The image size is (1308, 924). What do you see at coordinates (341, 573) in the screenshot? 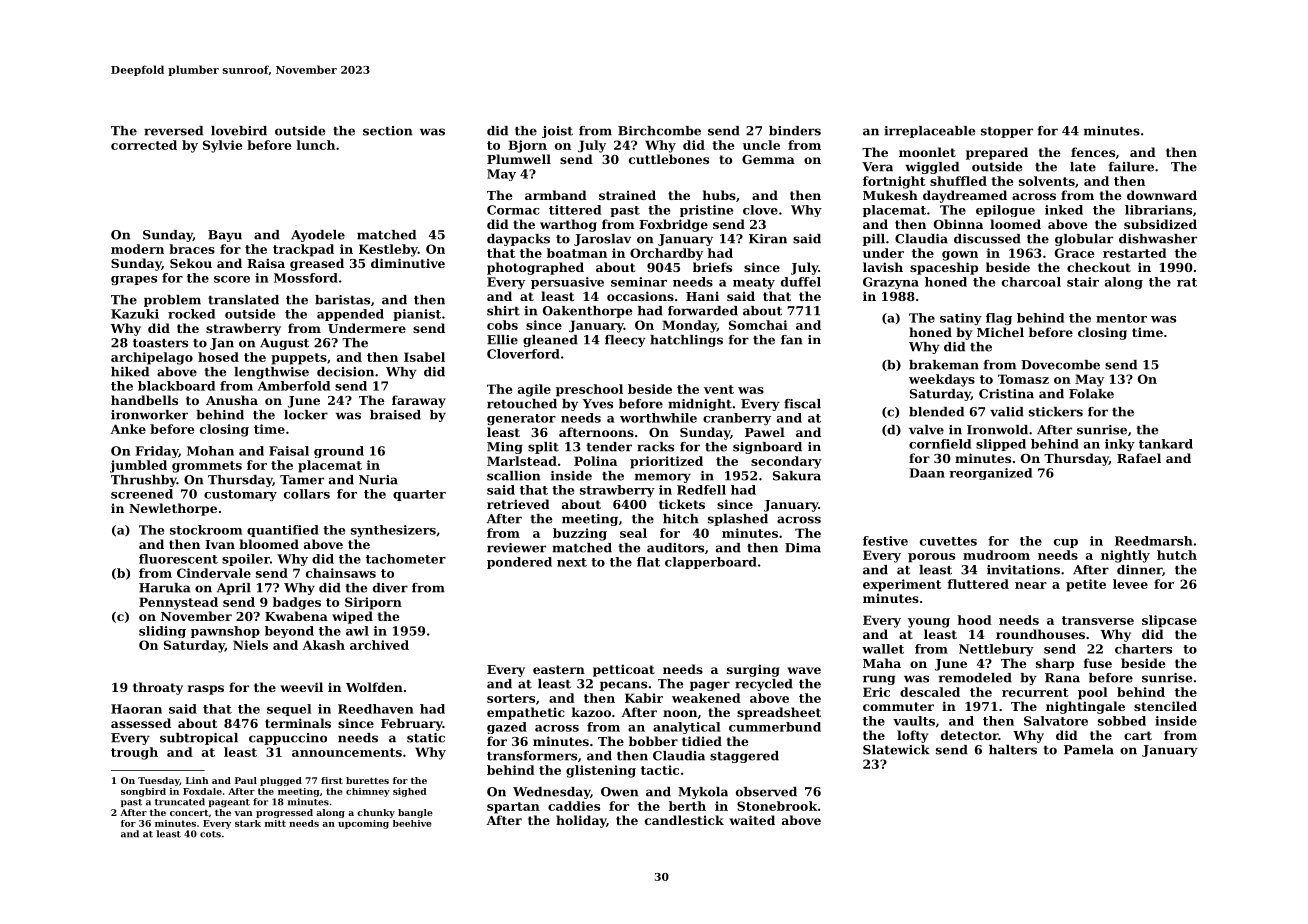
I see `chainsaws` at bounding box center [341, 573].
